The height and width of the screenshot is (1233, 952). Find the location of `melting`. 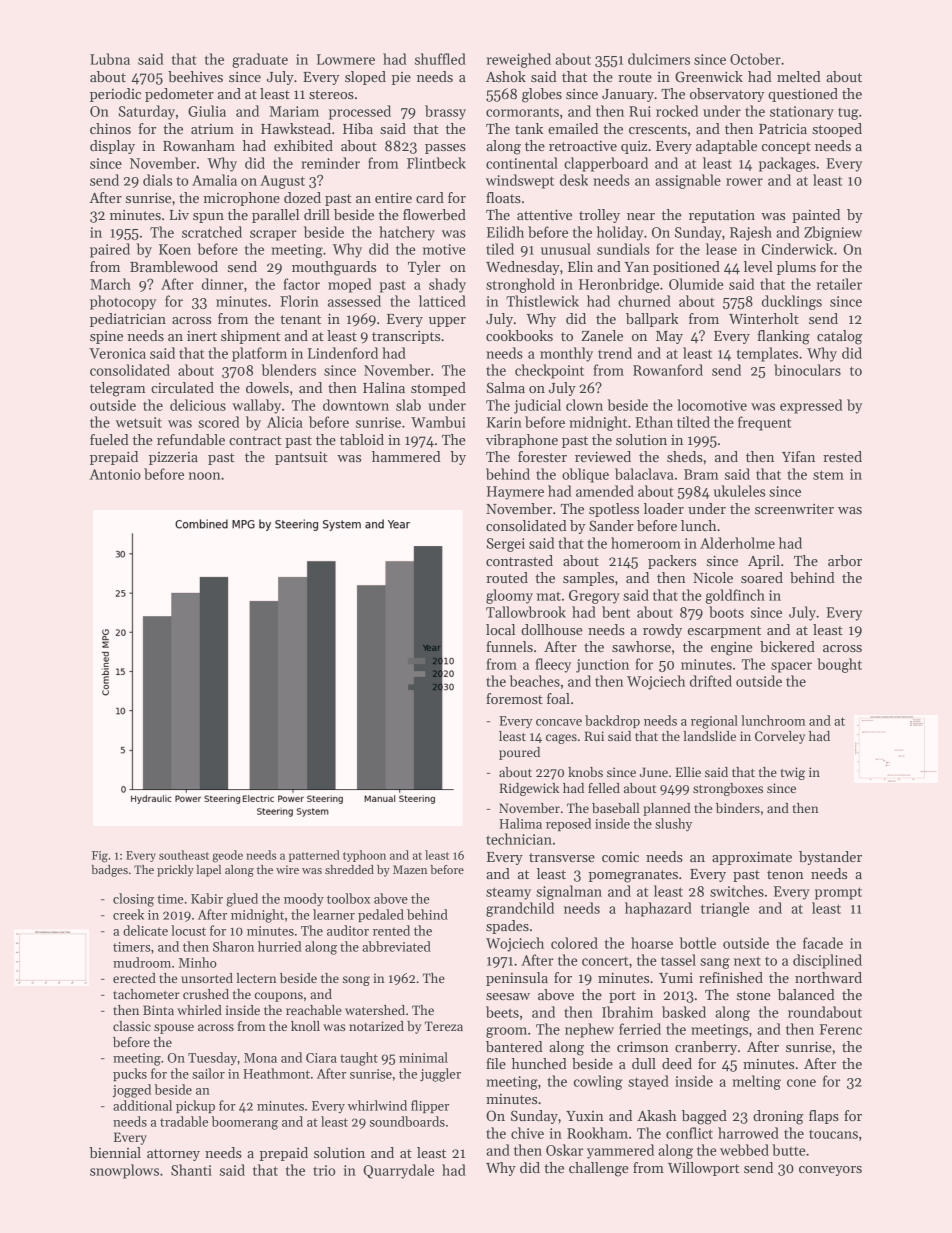

melting is located at coordinates (756, 1082).
